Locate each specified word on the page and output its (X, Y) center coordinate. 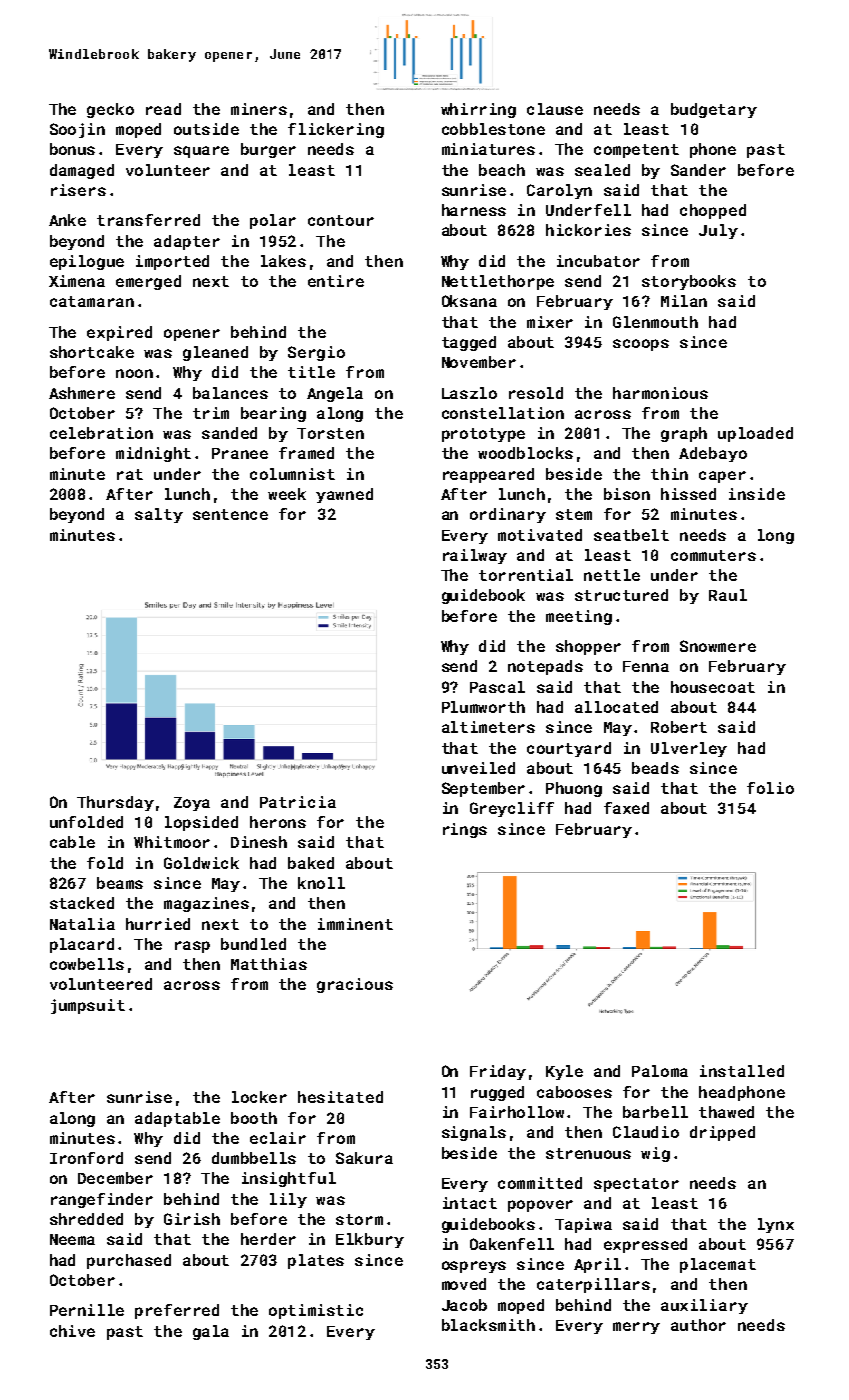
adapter (187, 242)
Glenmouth (655, 322)
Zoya (192, 804)
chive (72, 1331)
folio (770, 788)
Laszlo (469, 393)
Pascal (497, 687)
